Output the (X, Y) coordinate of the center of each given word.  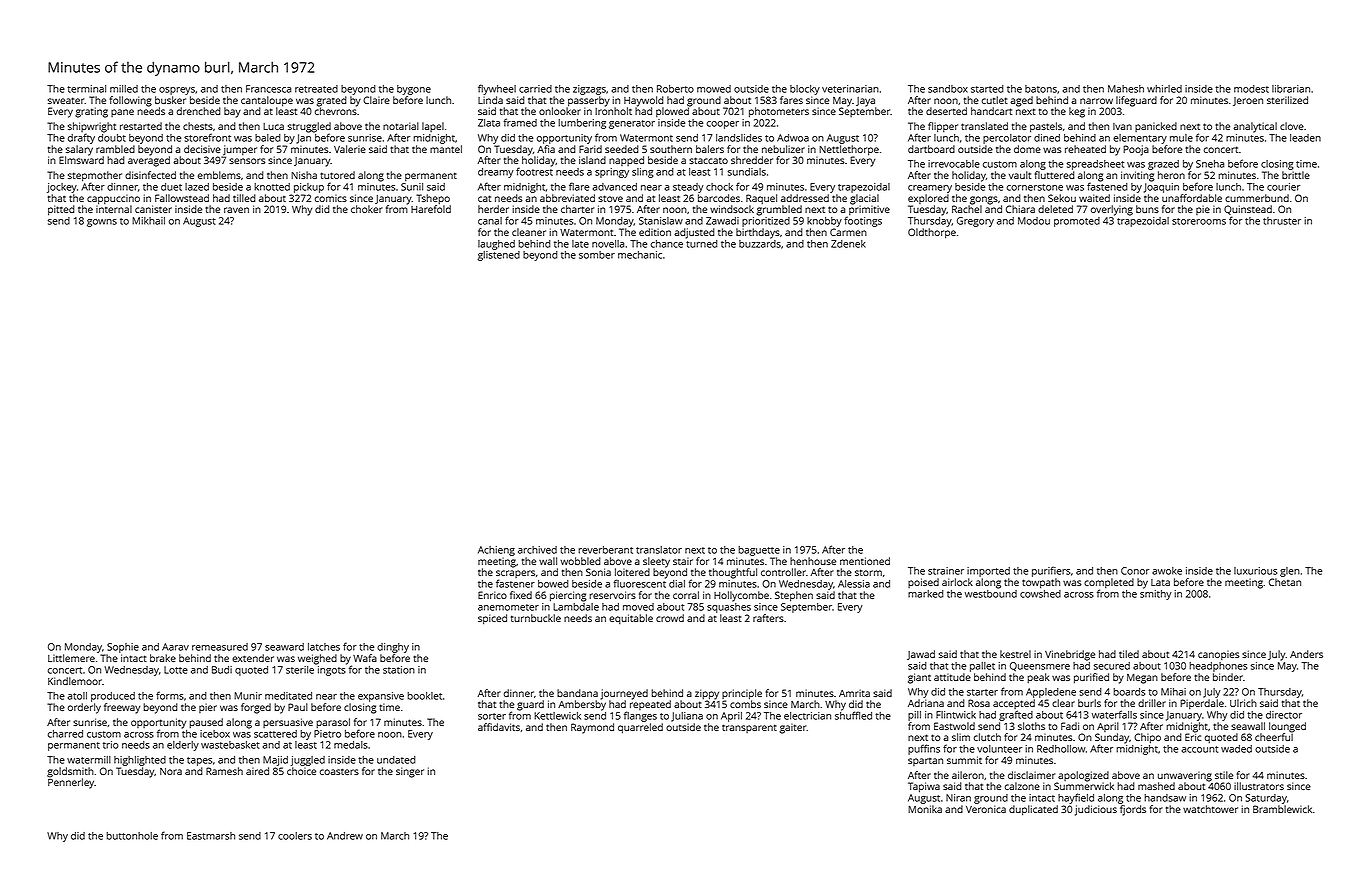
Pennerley (71, 783)
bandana (577, 693)
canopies (1219, 655)
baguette (759, 551)
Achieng (496, 551)
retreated (316, 89)
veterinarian (850, 89)
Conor (1135, 571)
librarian (1291, 89)
